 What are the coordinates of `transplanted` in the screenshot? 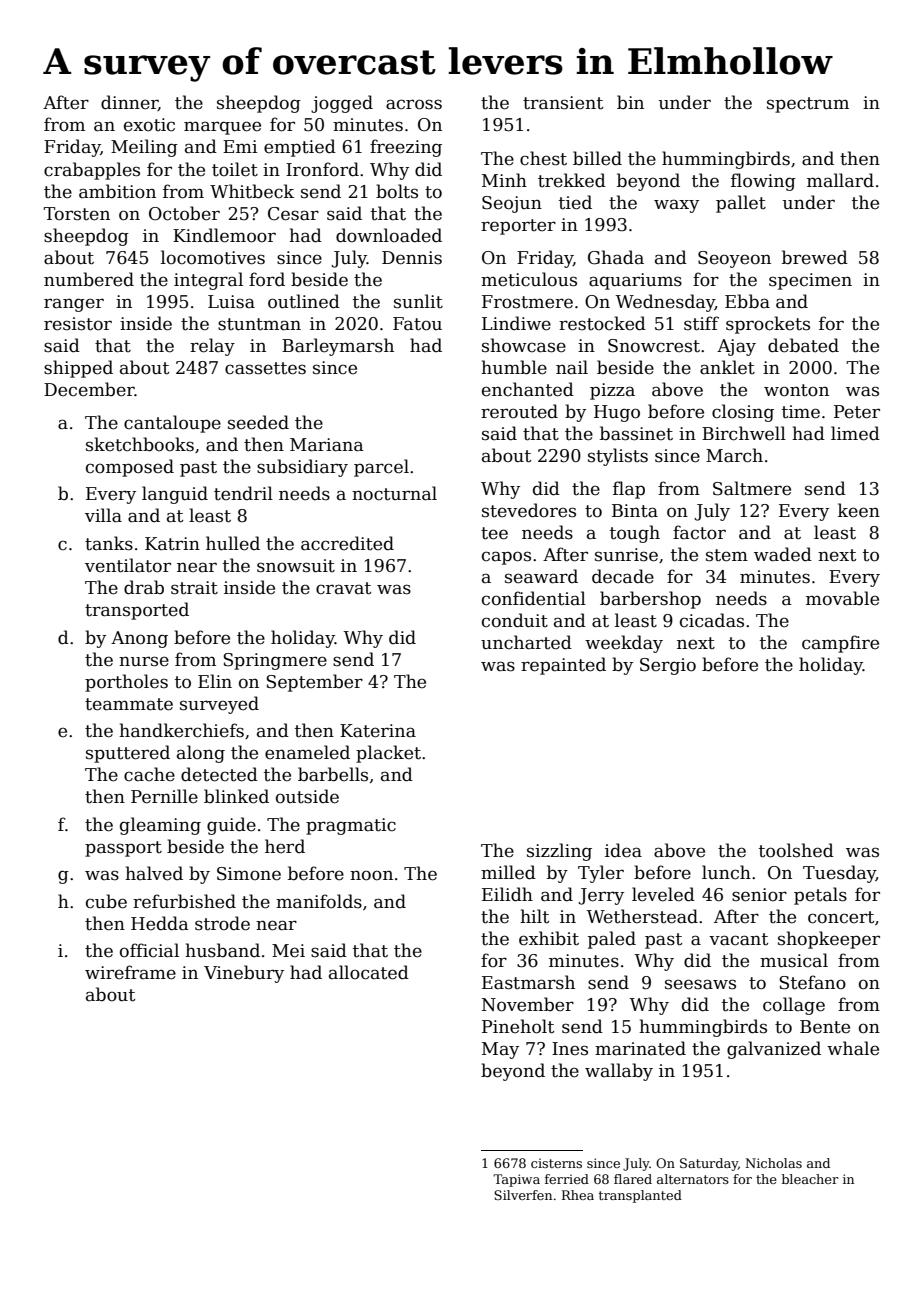 It's located at (640, 1196).
